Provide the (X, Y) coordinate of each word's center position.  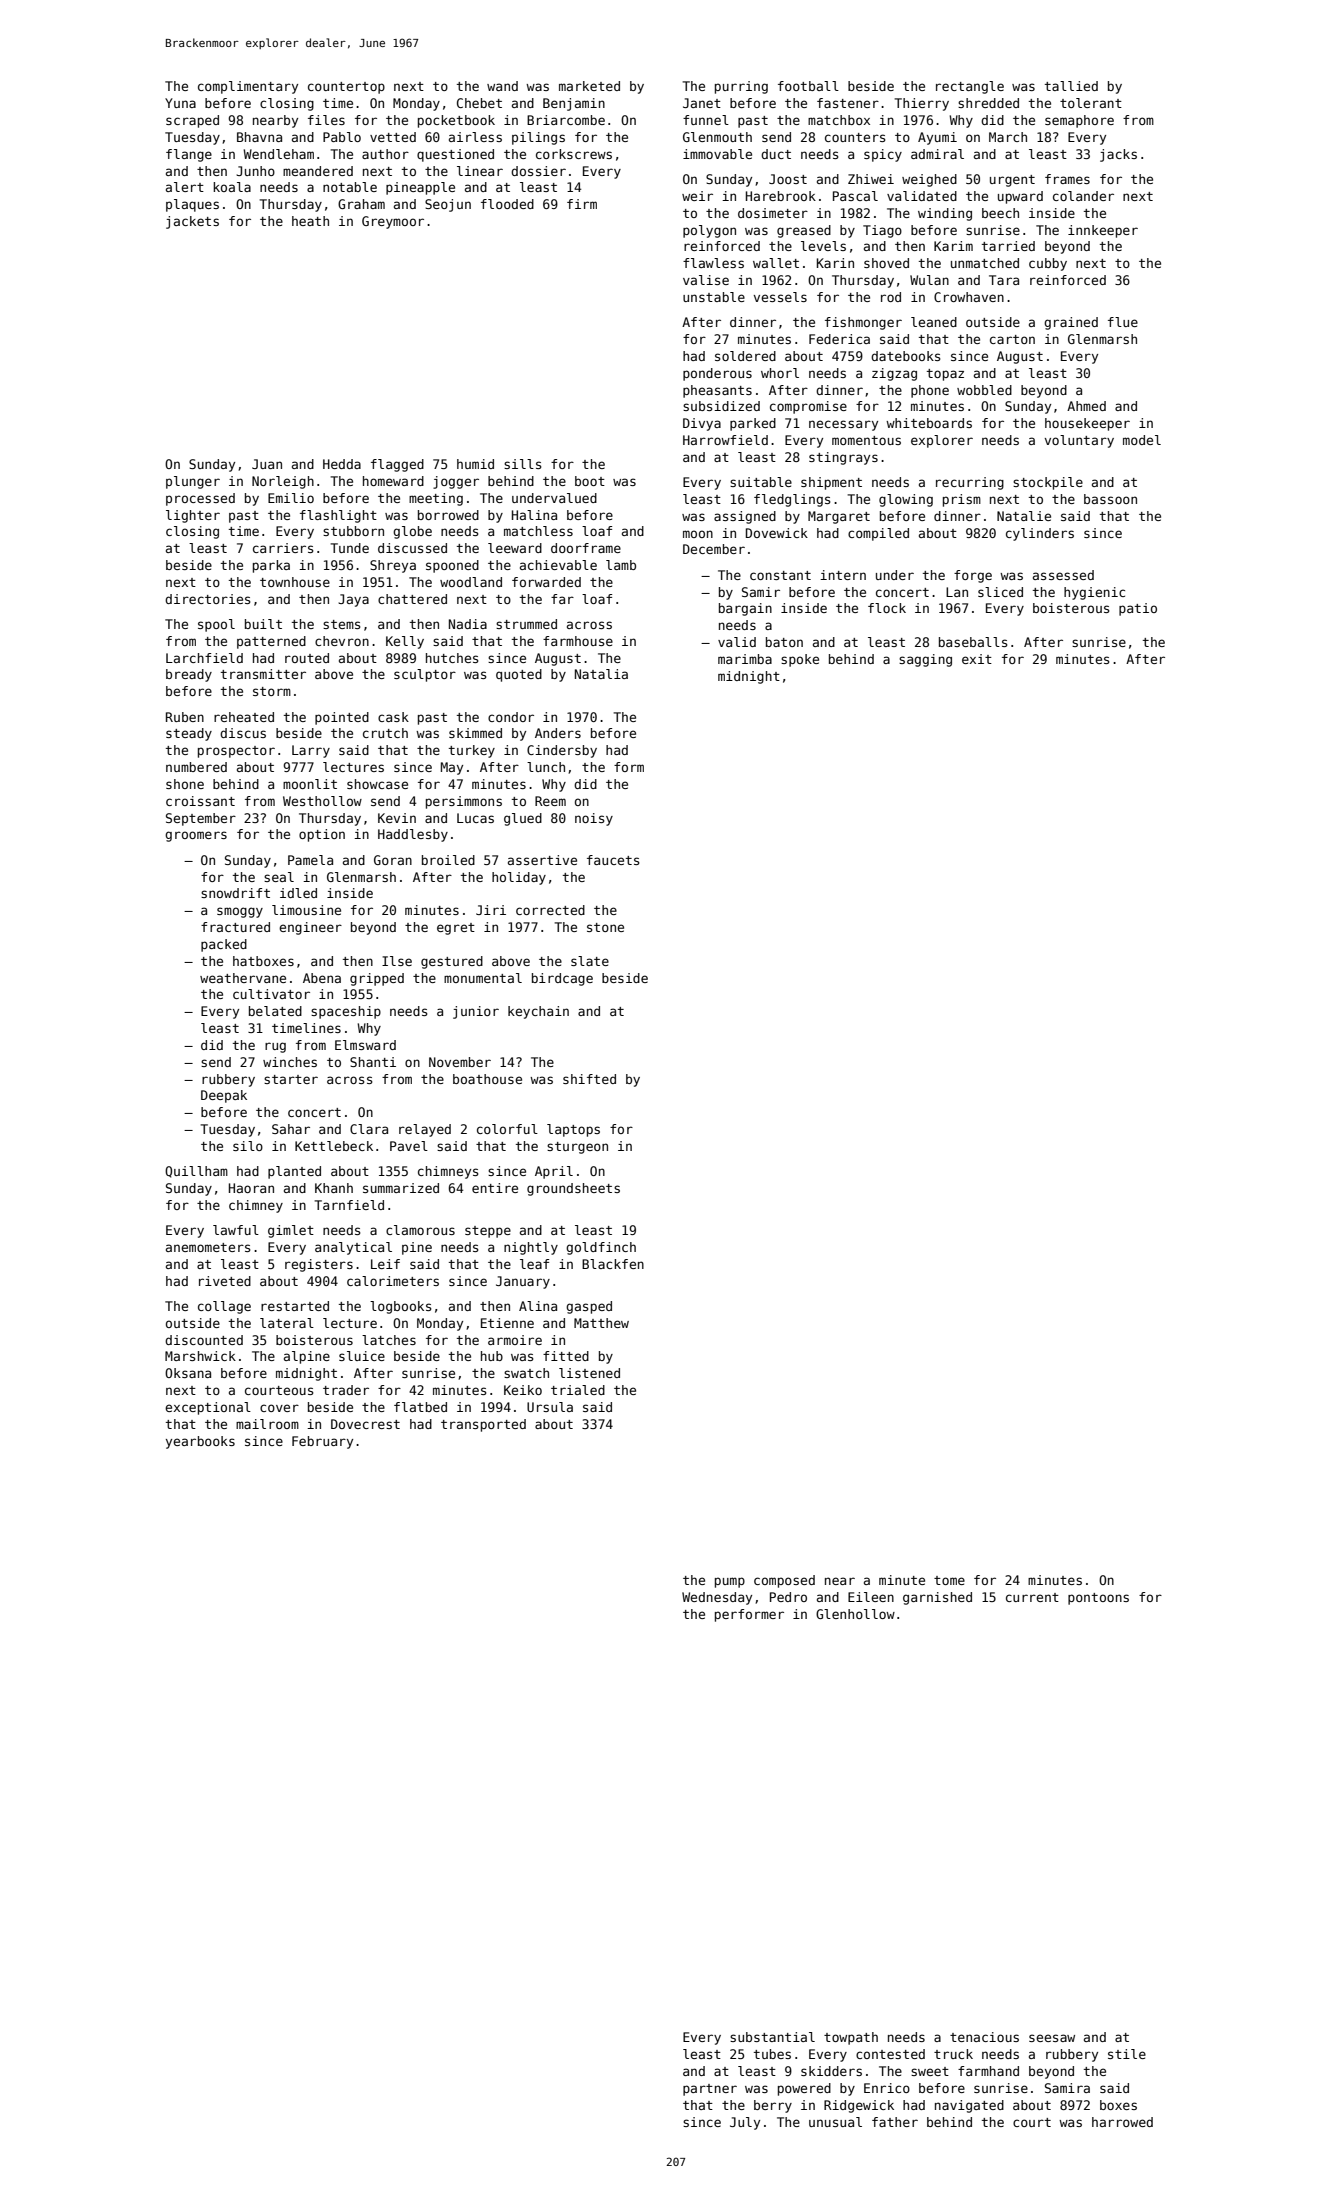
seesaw (1052, 2038)
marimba (745, 659)
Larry (311, 751)
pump (730, 1582)
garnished (937, 1598)
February (322, 1442)
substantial (772, 2037)
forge (973, 576)
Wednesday (717, 1598)
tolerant (1091, 103)
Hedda (342, 464)
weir (697, 196)
